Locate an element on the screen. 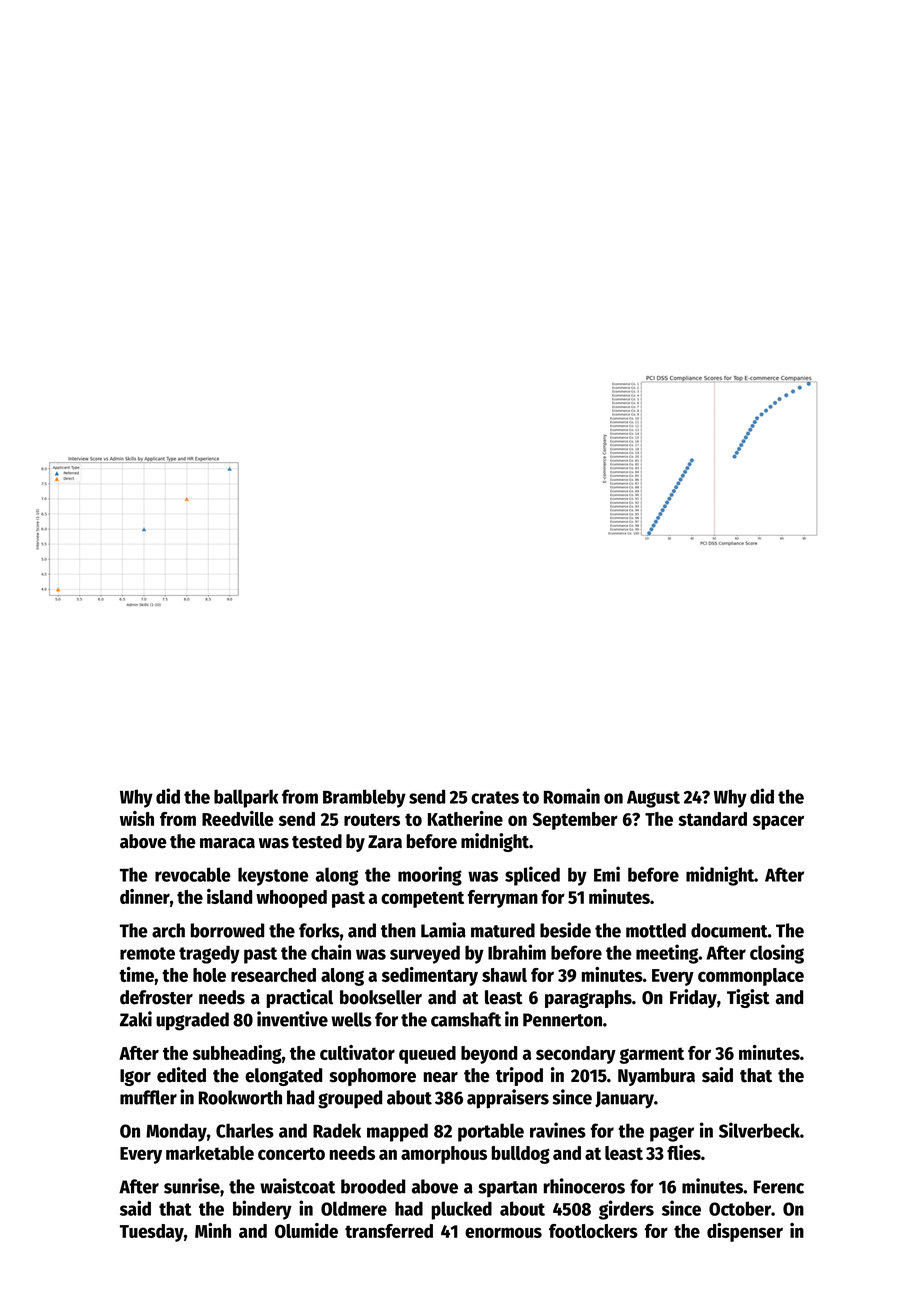  keystone is located at coordinates (273, 876).
